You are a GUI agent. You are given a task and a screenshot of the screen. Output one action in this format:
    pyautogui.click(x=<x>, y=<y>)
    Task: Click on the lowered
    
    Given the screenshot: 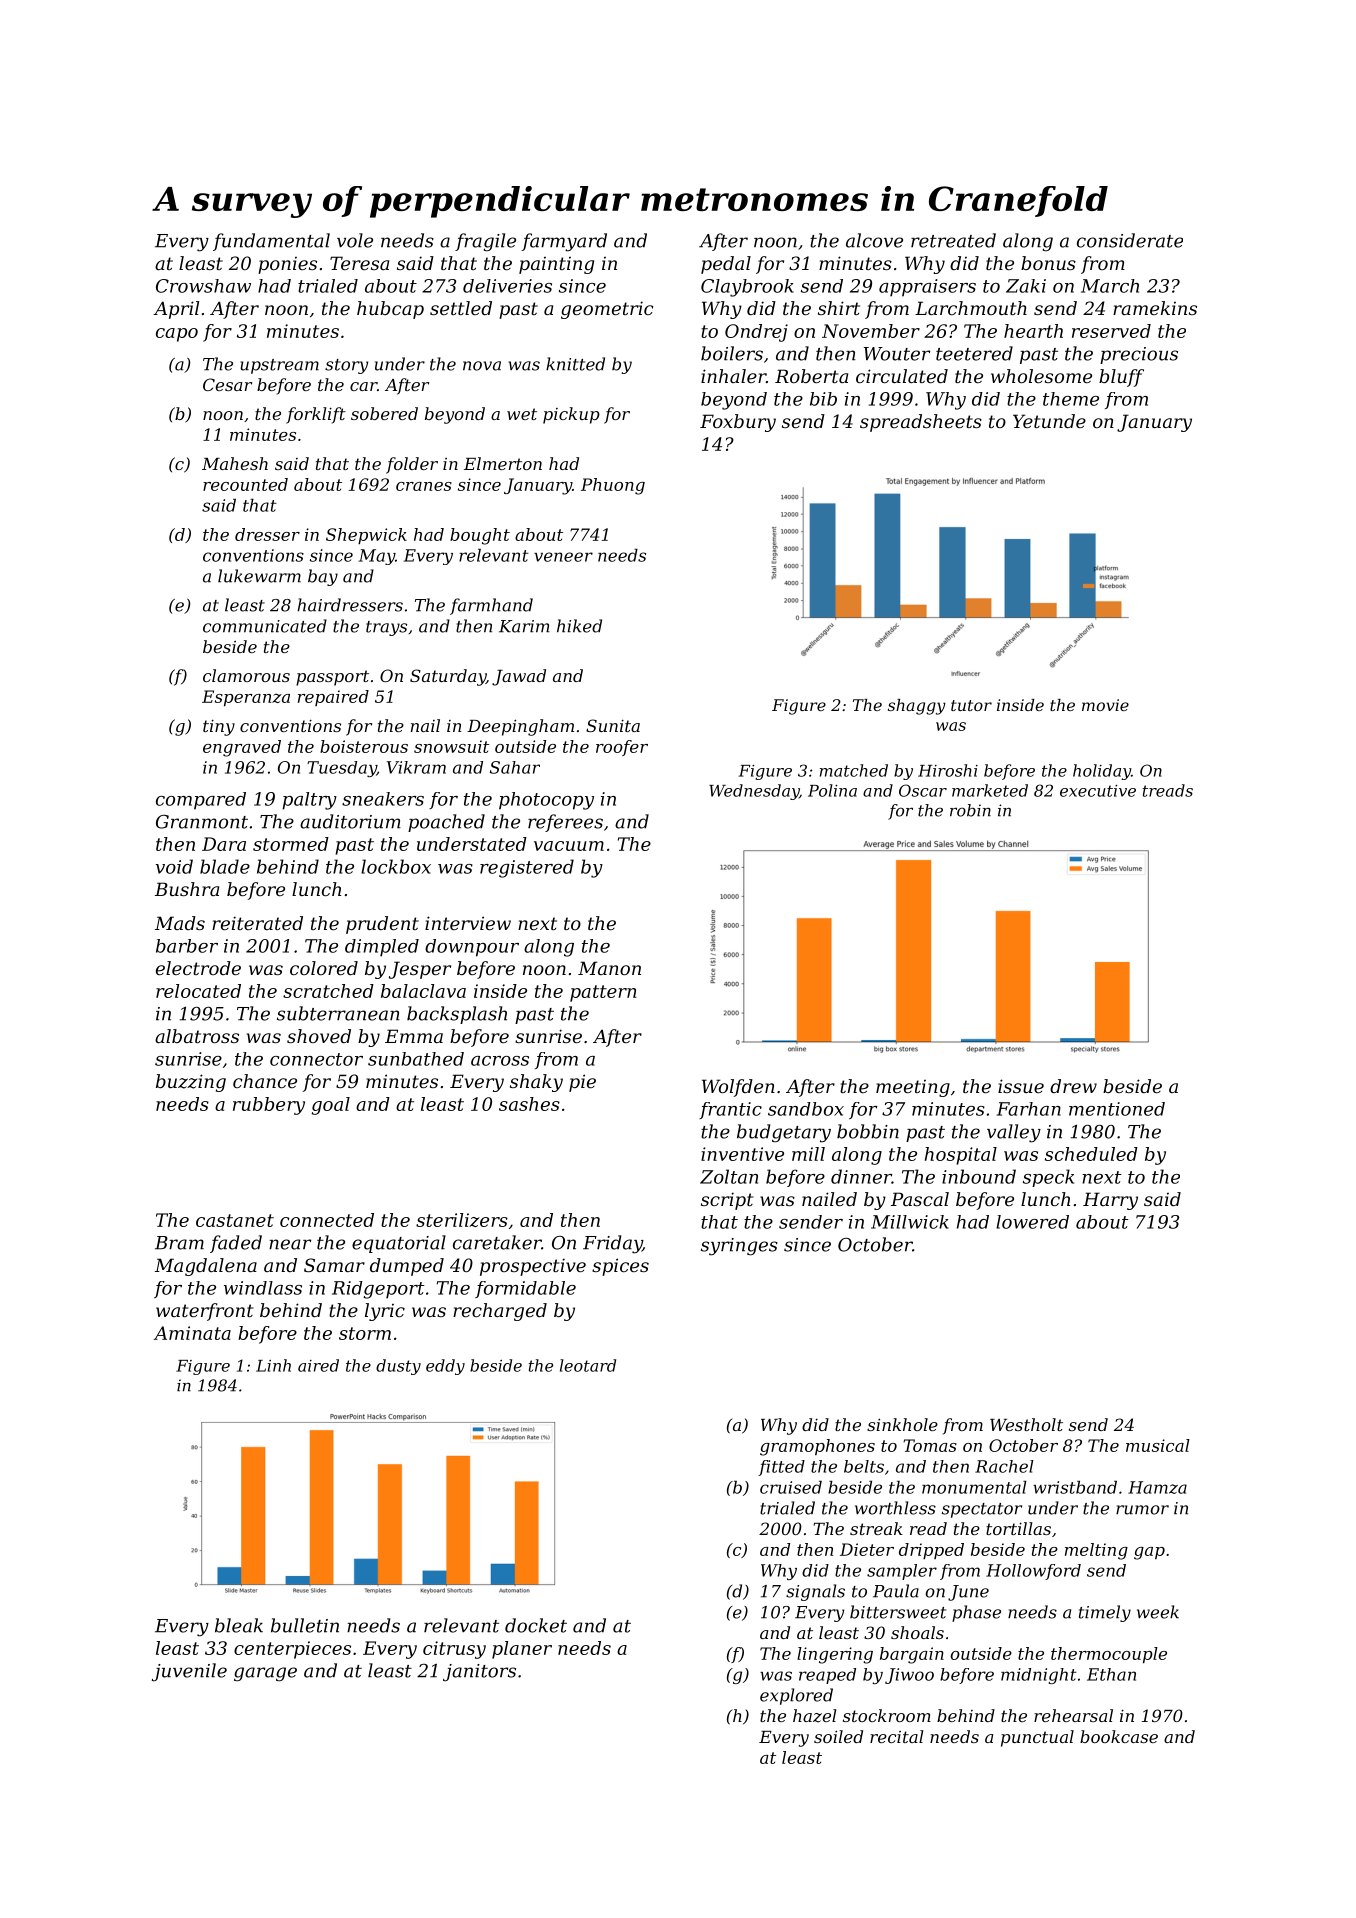 What is the action you would take?
    pyautogui.click(x=1032, y=1222)
